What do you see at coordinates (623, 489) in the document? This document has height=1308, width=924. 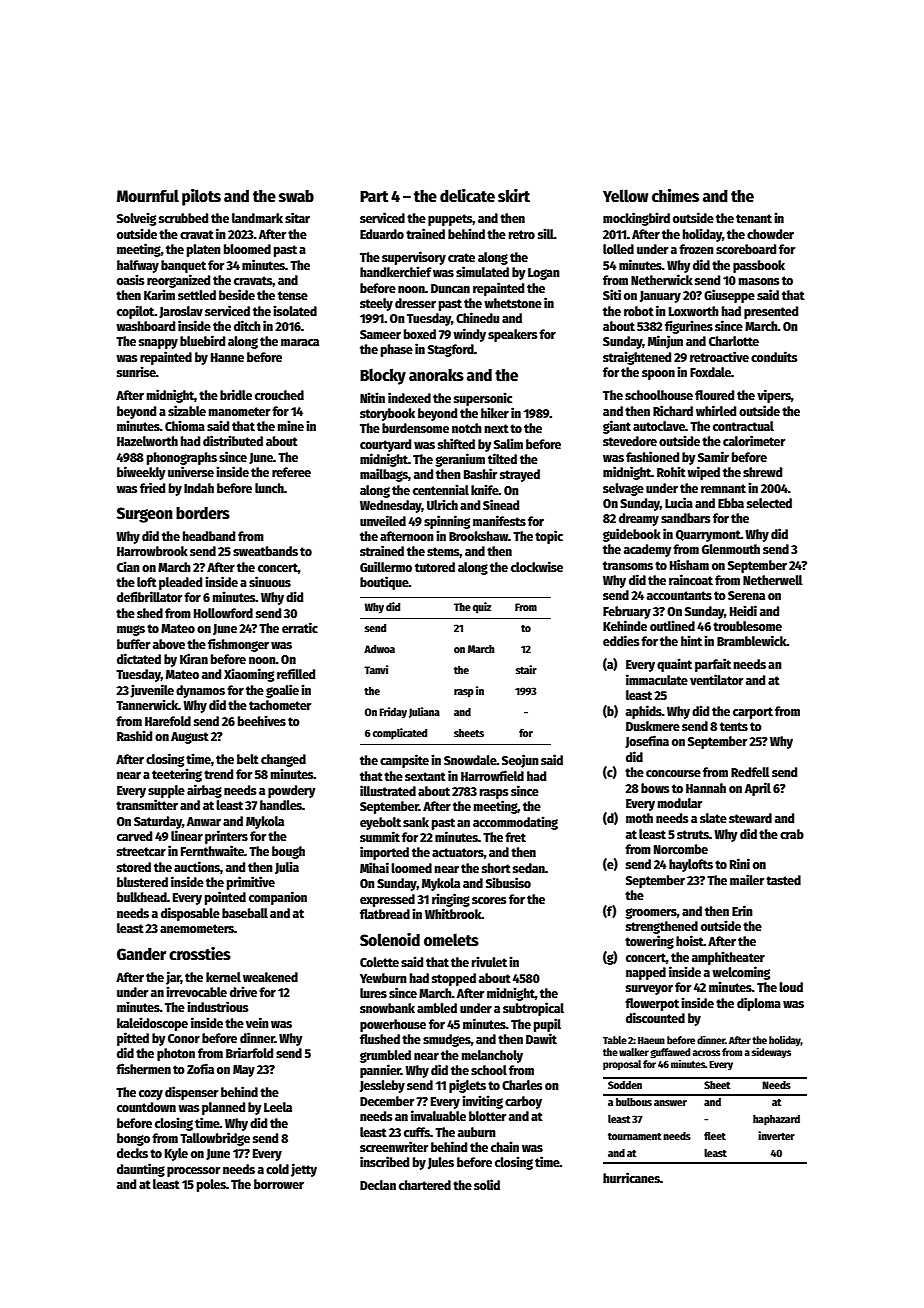 I see `selvage` at bounding box center [623, 489].
